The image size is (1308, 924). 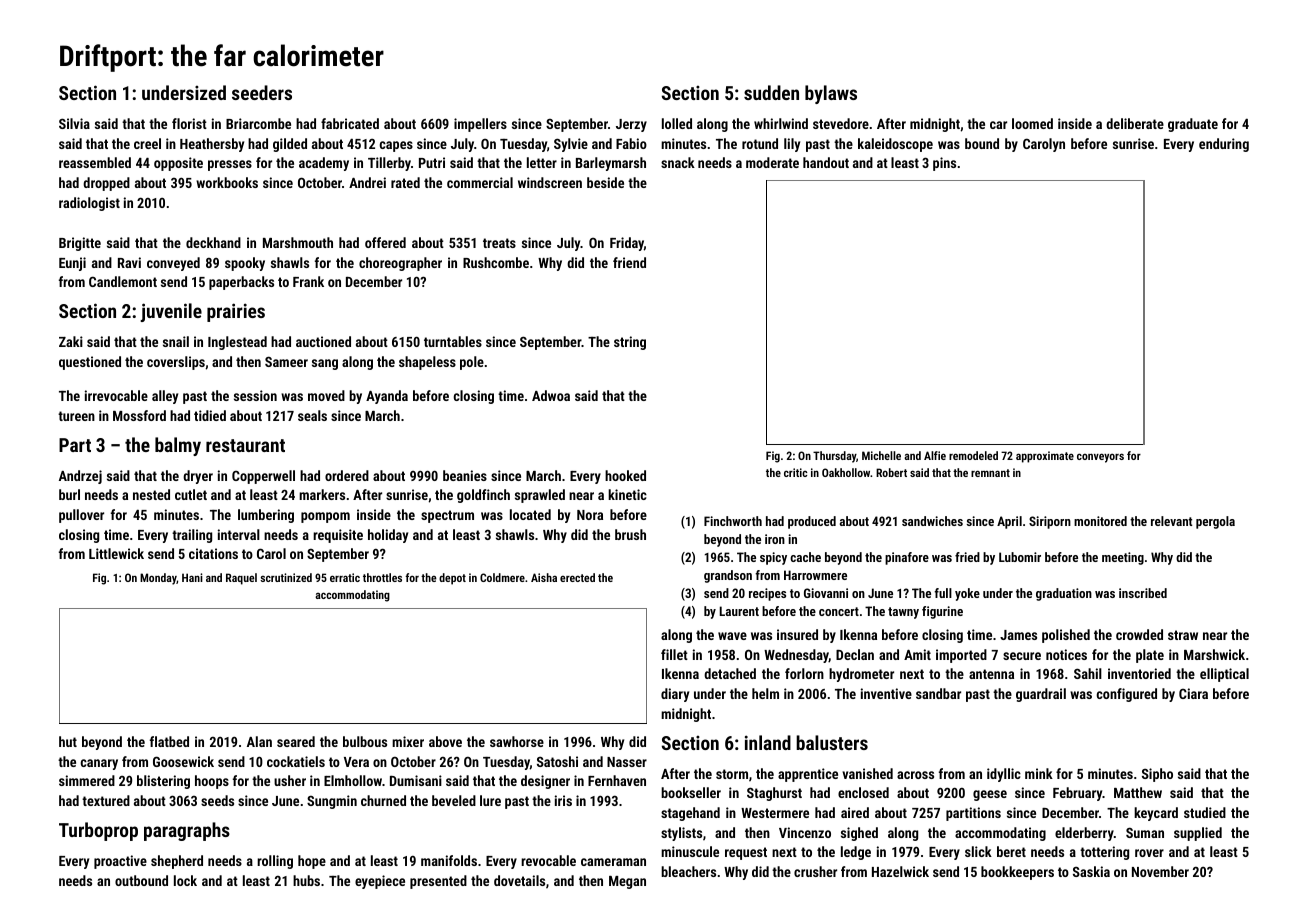 I want to click on Adwoa, so click(x=551, y=395).
